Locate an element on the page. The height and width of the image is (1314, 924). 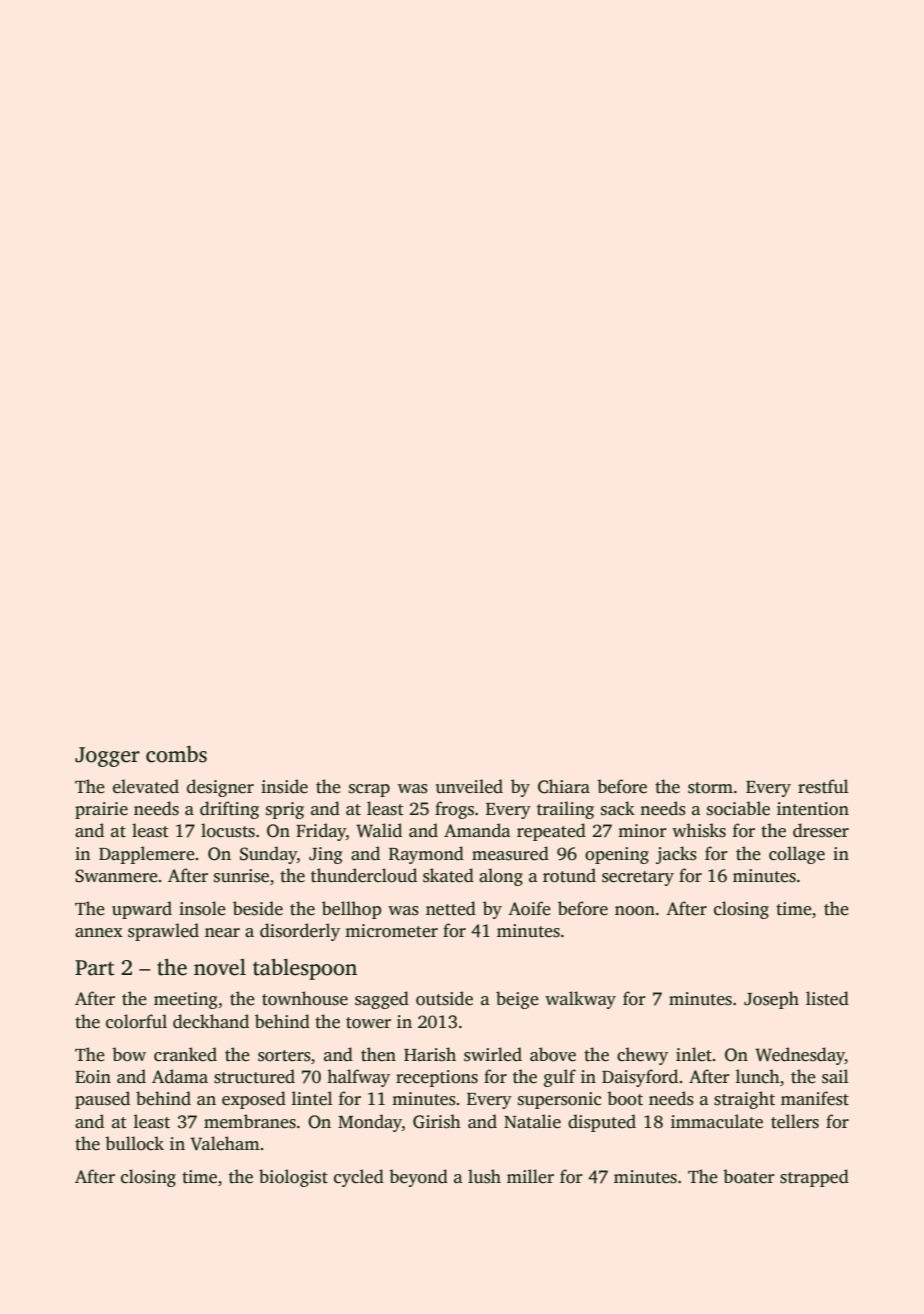
biologist is located at coordinates (293, 1178).
